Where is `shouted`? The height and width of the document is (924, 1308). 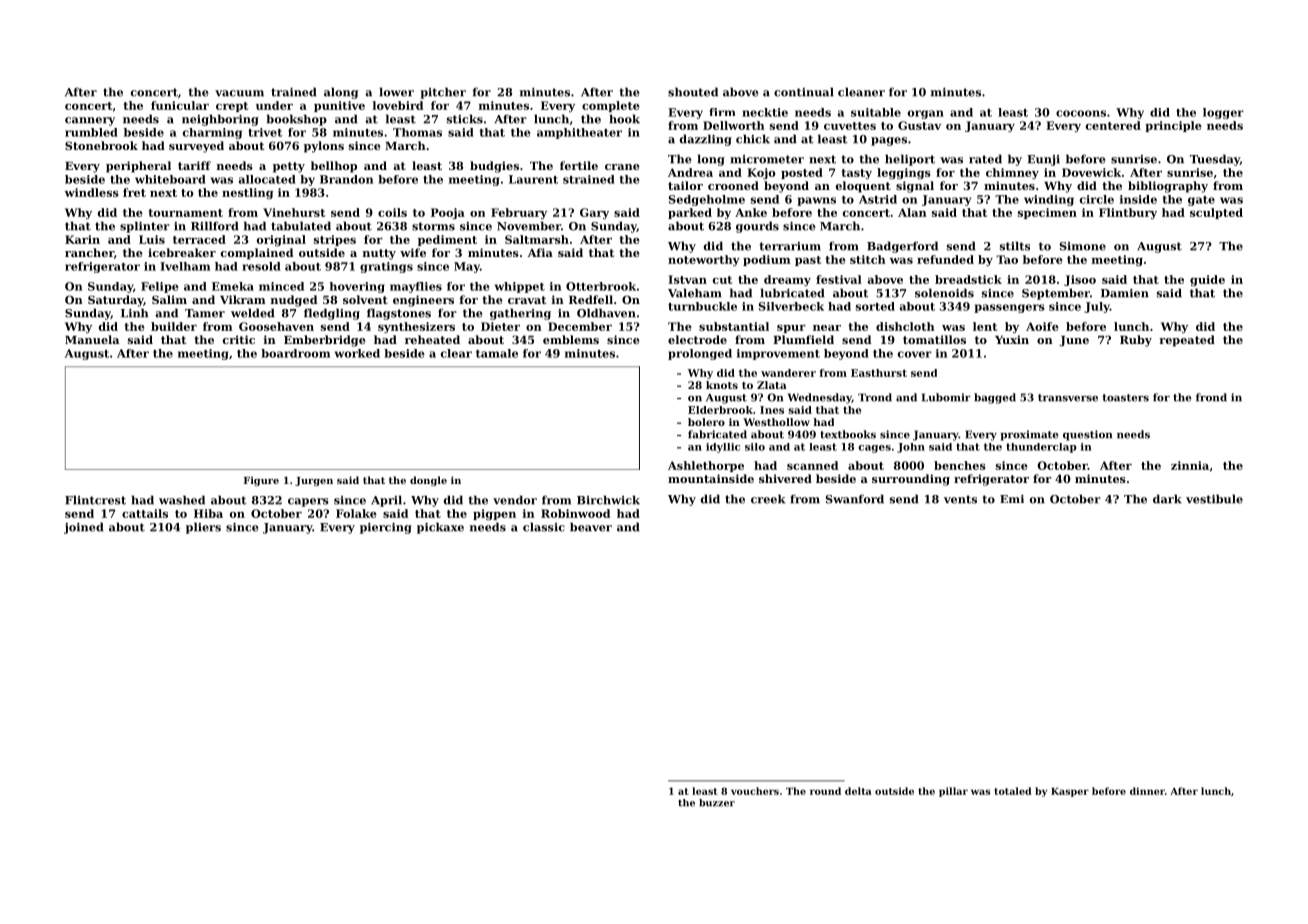 shouted is located at coordinates (693, 92).
